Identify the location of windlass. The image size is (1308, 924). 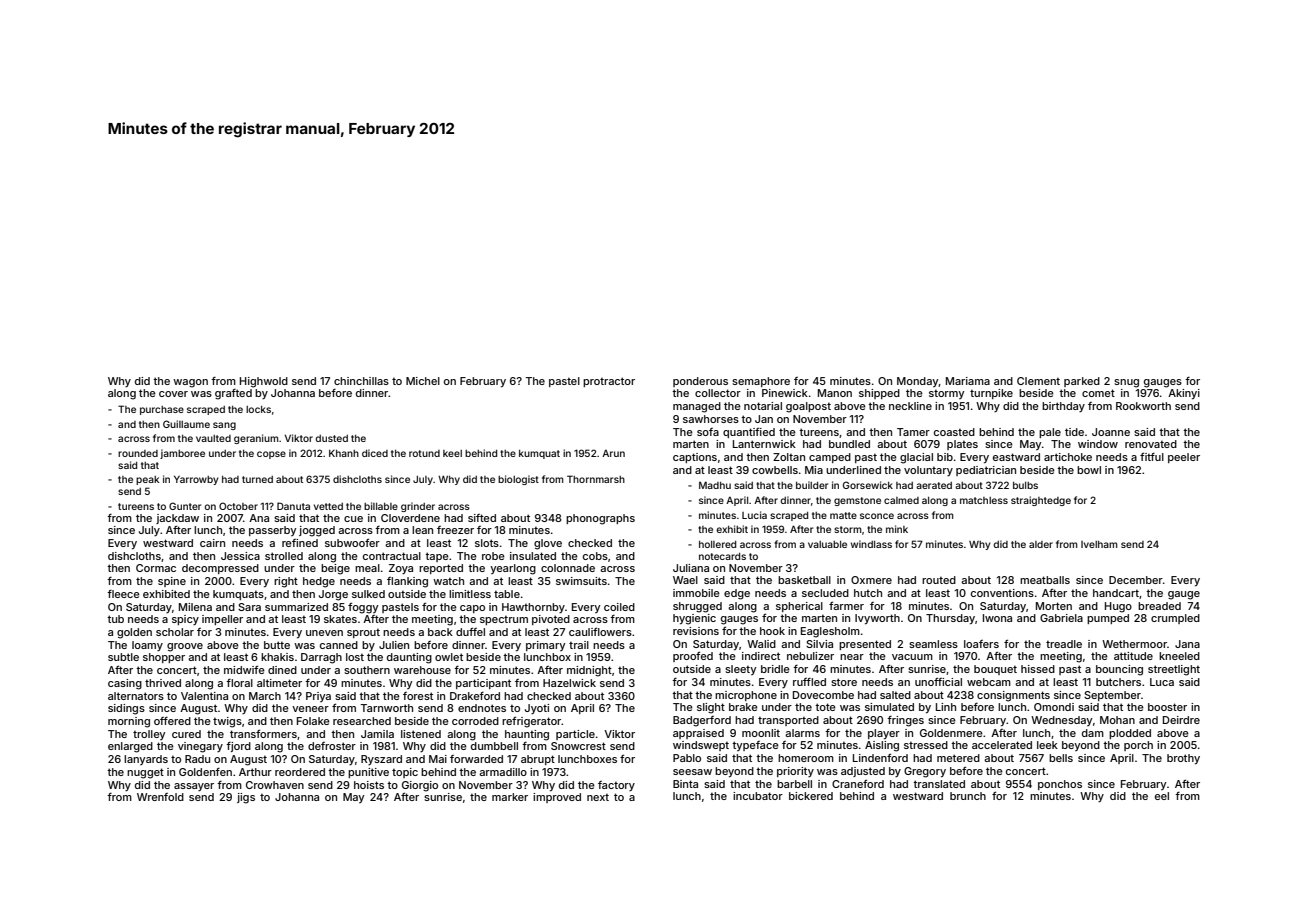
(871, 544).
